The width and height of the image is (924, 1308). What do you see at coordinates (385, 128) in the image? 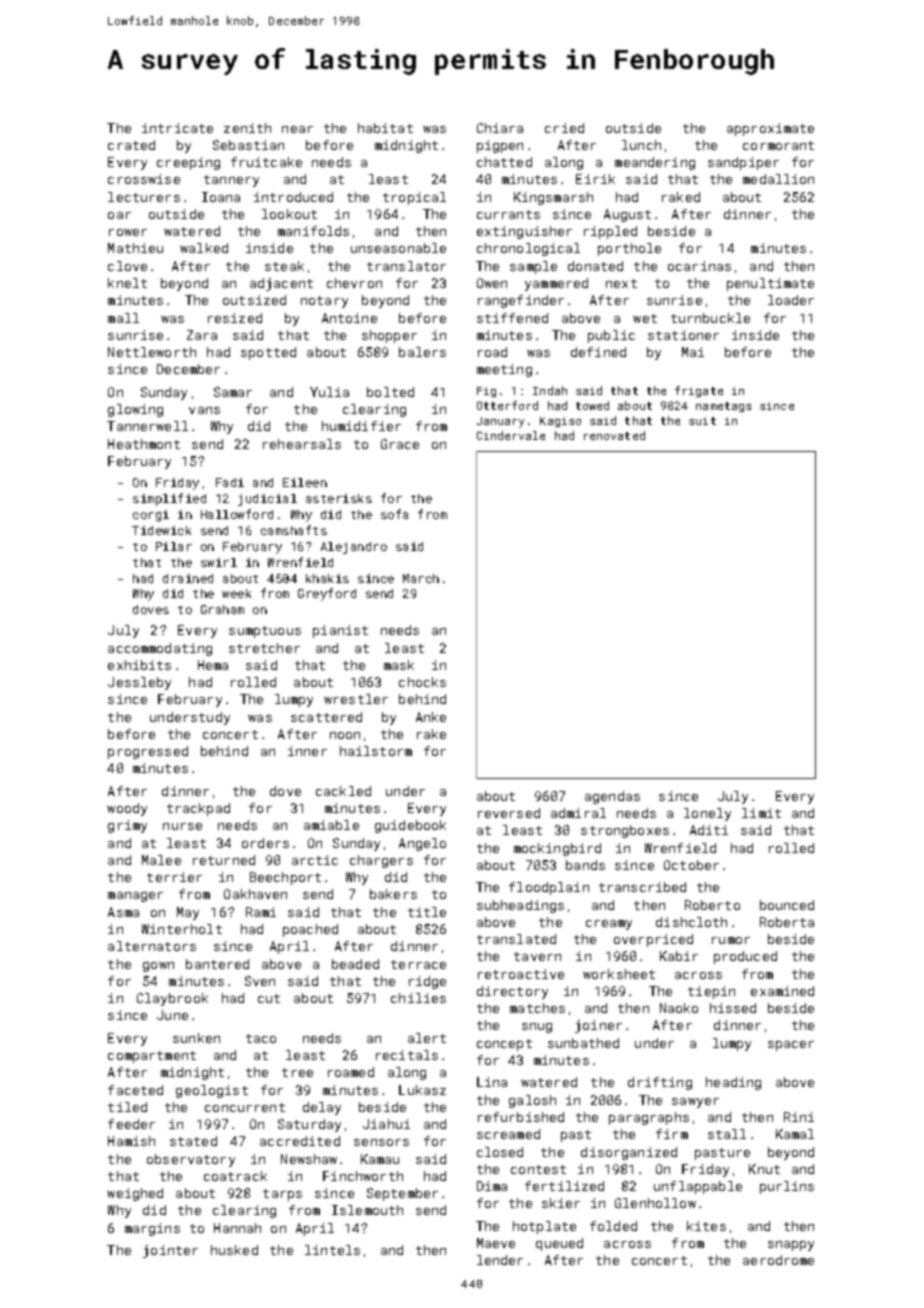
I see `habitat` at bounding box center [385, 128].
